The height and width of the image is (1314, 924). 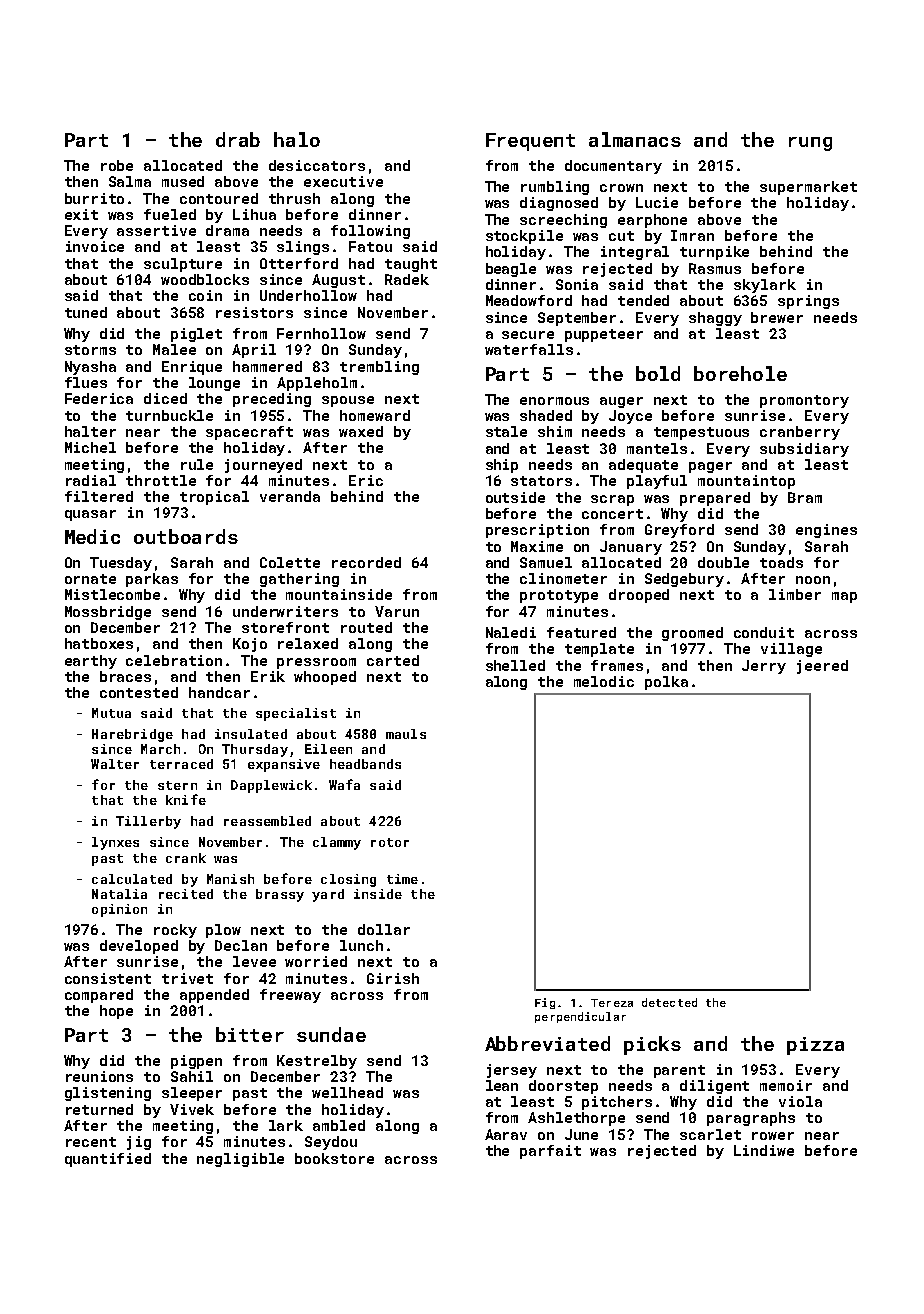 I want to click on jeered, so click(x=822, y=667).
